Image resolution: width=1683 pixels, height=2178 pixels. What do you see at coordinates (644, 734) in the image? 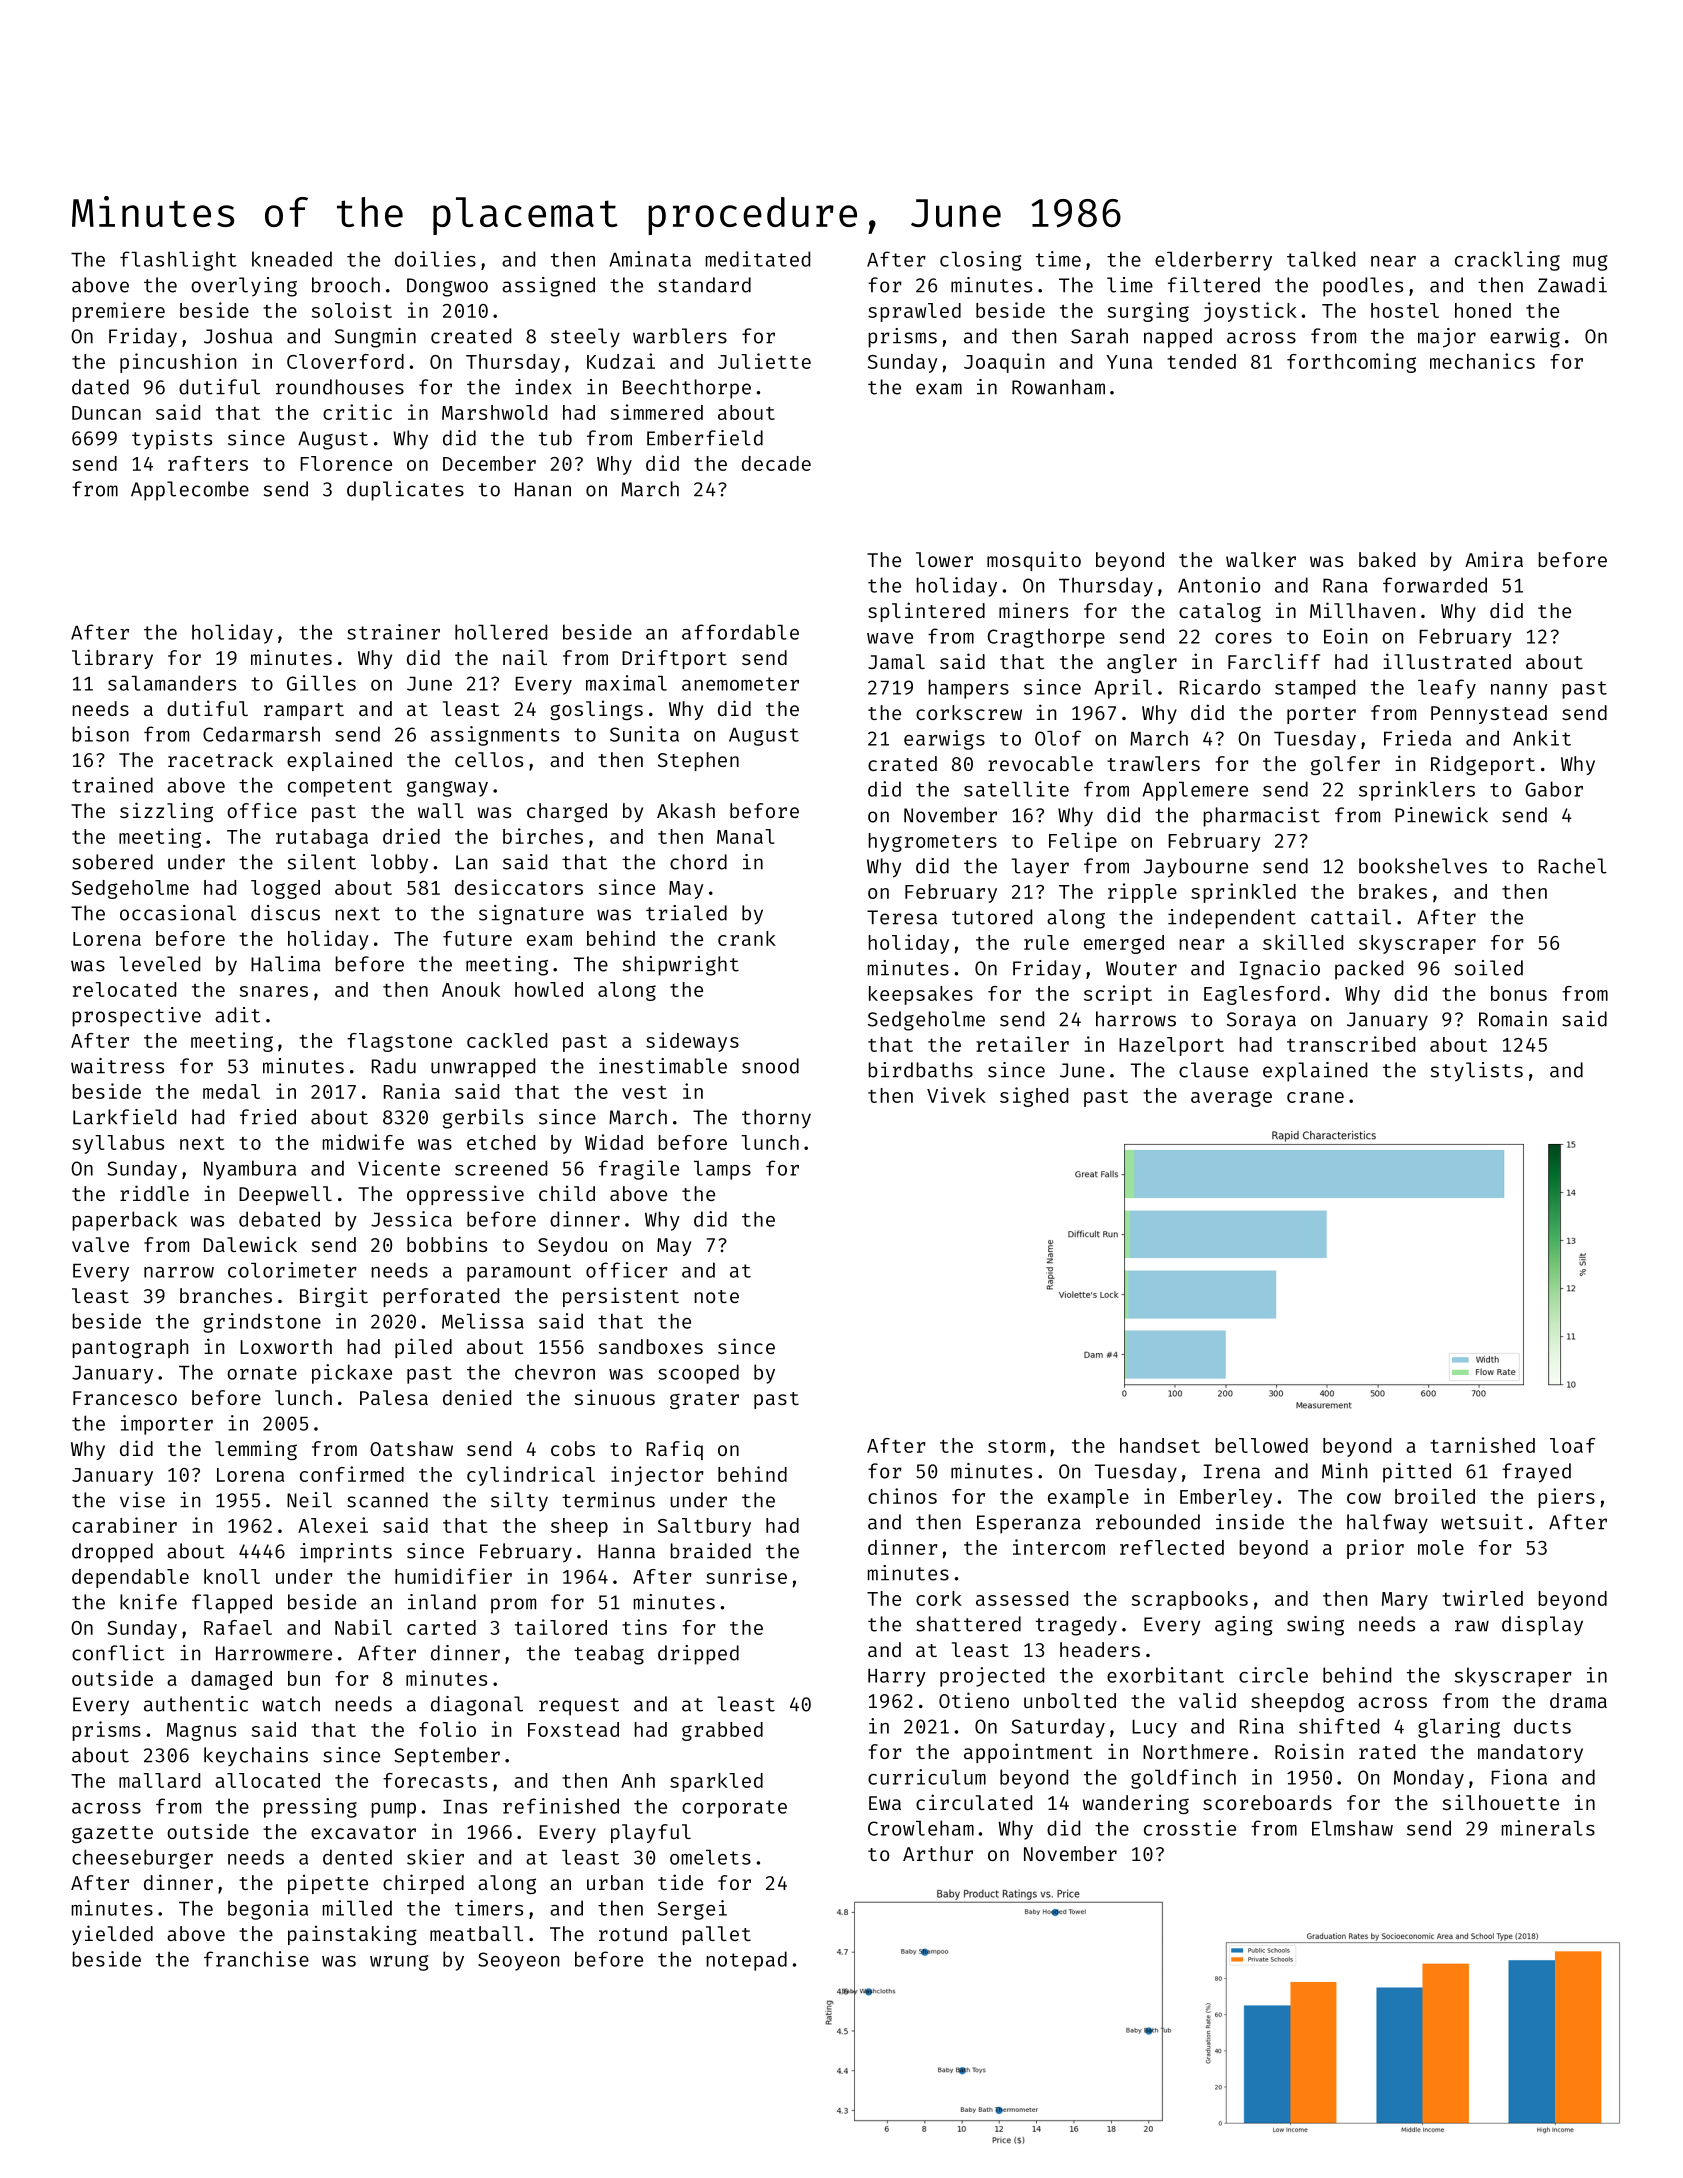
I see `Sunita` at bounding box center [644, 734].
